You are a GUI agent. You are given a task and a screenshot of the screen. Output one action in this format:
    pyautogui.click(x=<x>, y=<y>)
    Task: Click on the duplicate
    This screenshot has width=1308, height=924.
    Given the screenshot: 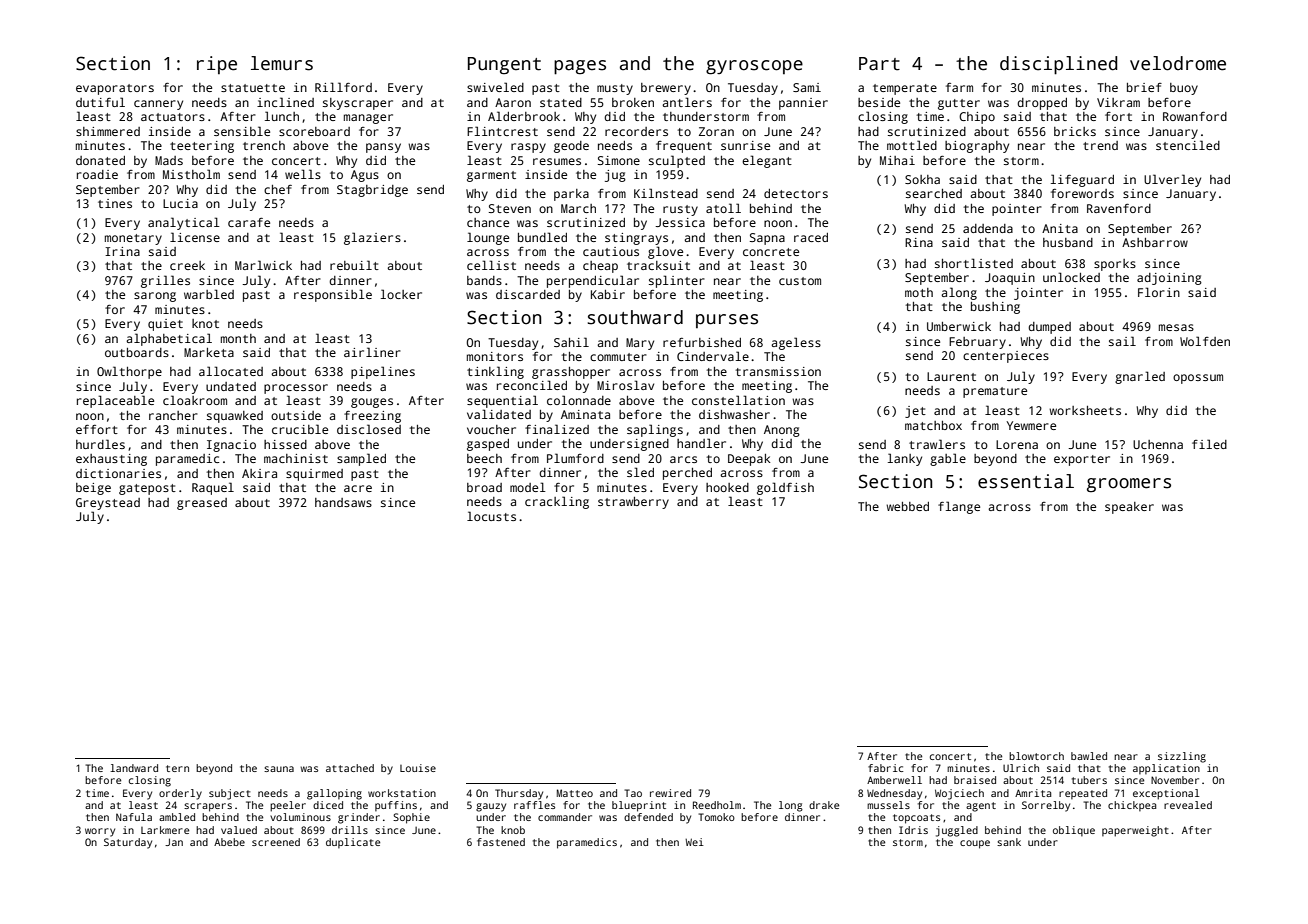 What is the action you would take?
    pyautogui.click(x=353, y=843)
